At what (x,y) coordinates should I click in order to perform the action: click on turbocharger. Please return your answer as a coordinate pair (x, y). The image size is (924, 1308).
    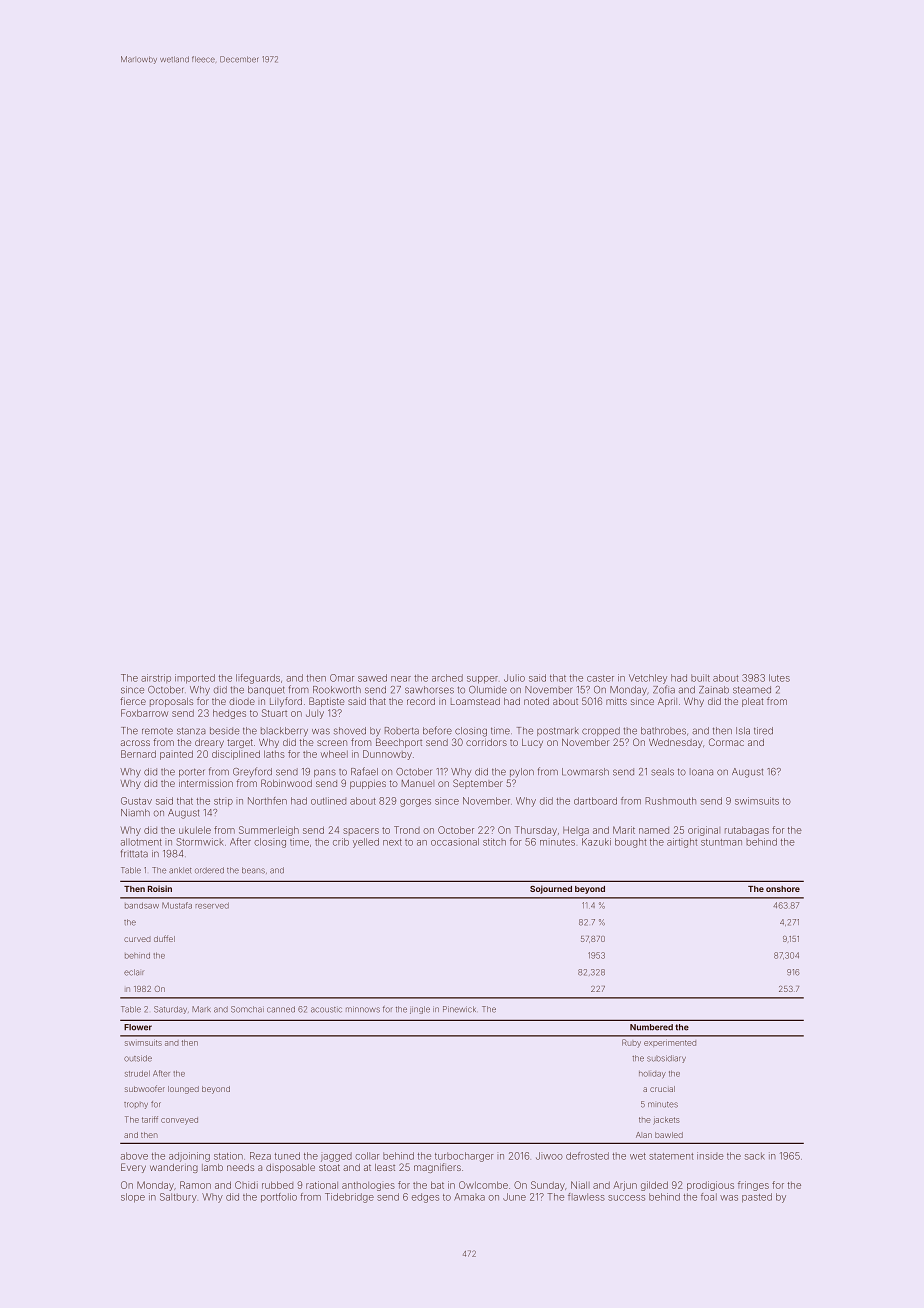
    Looking at the image, I should click on (464, 1157).
